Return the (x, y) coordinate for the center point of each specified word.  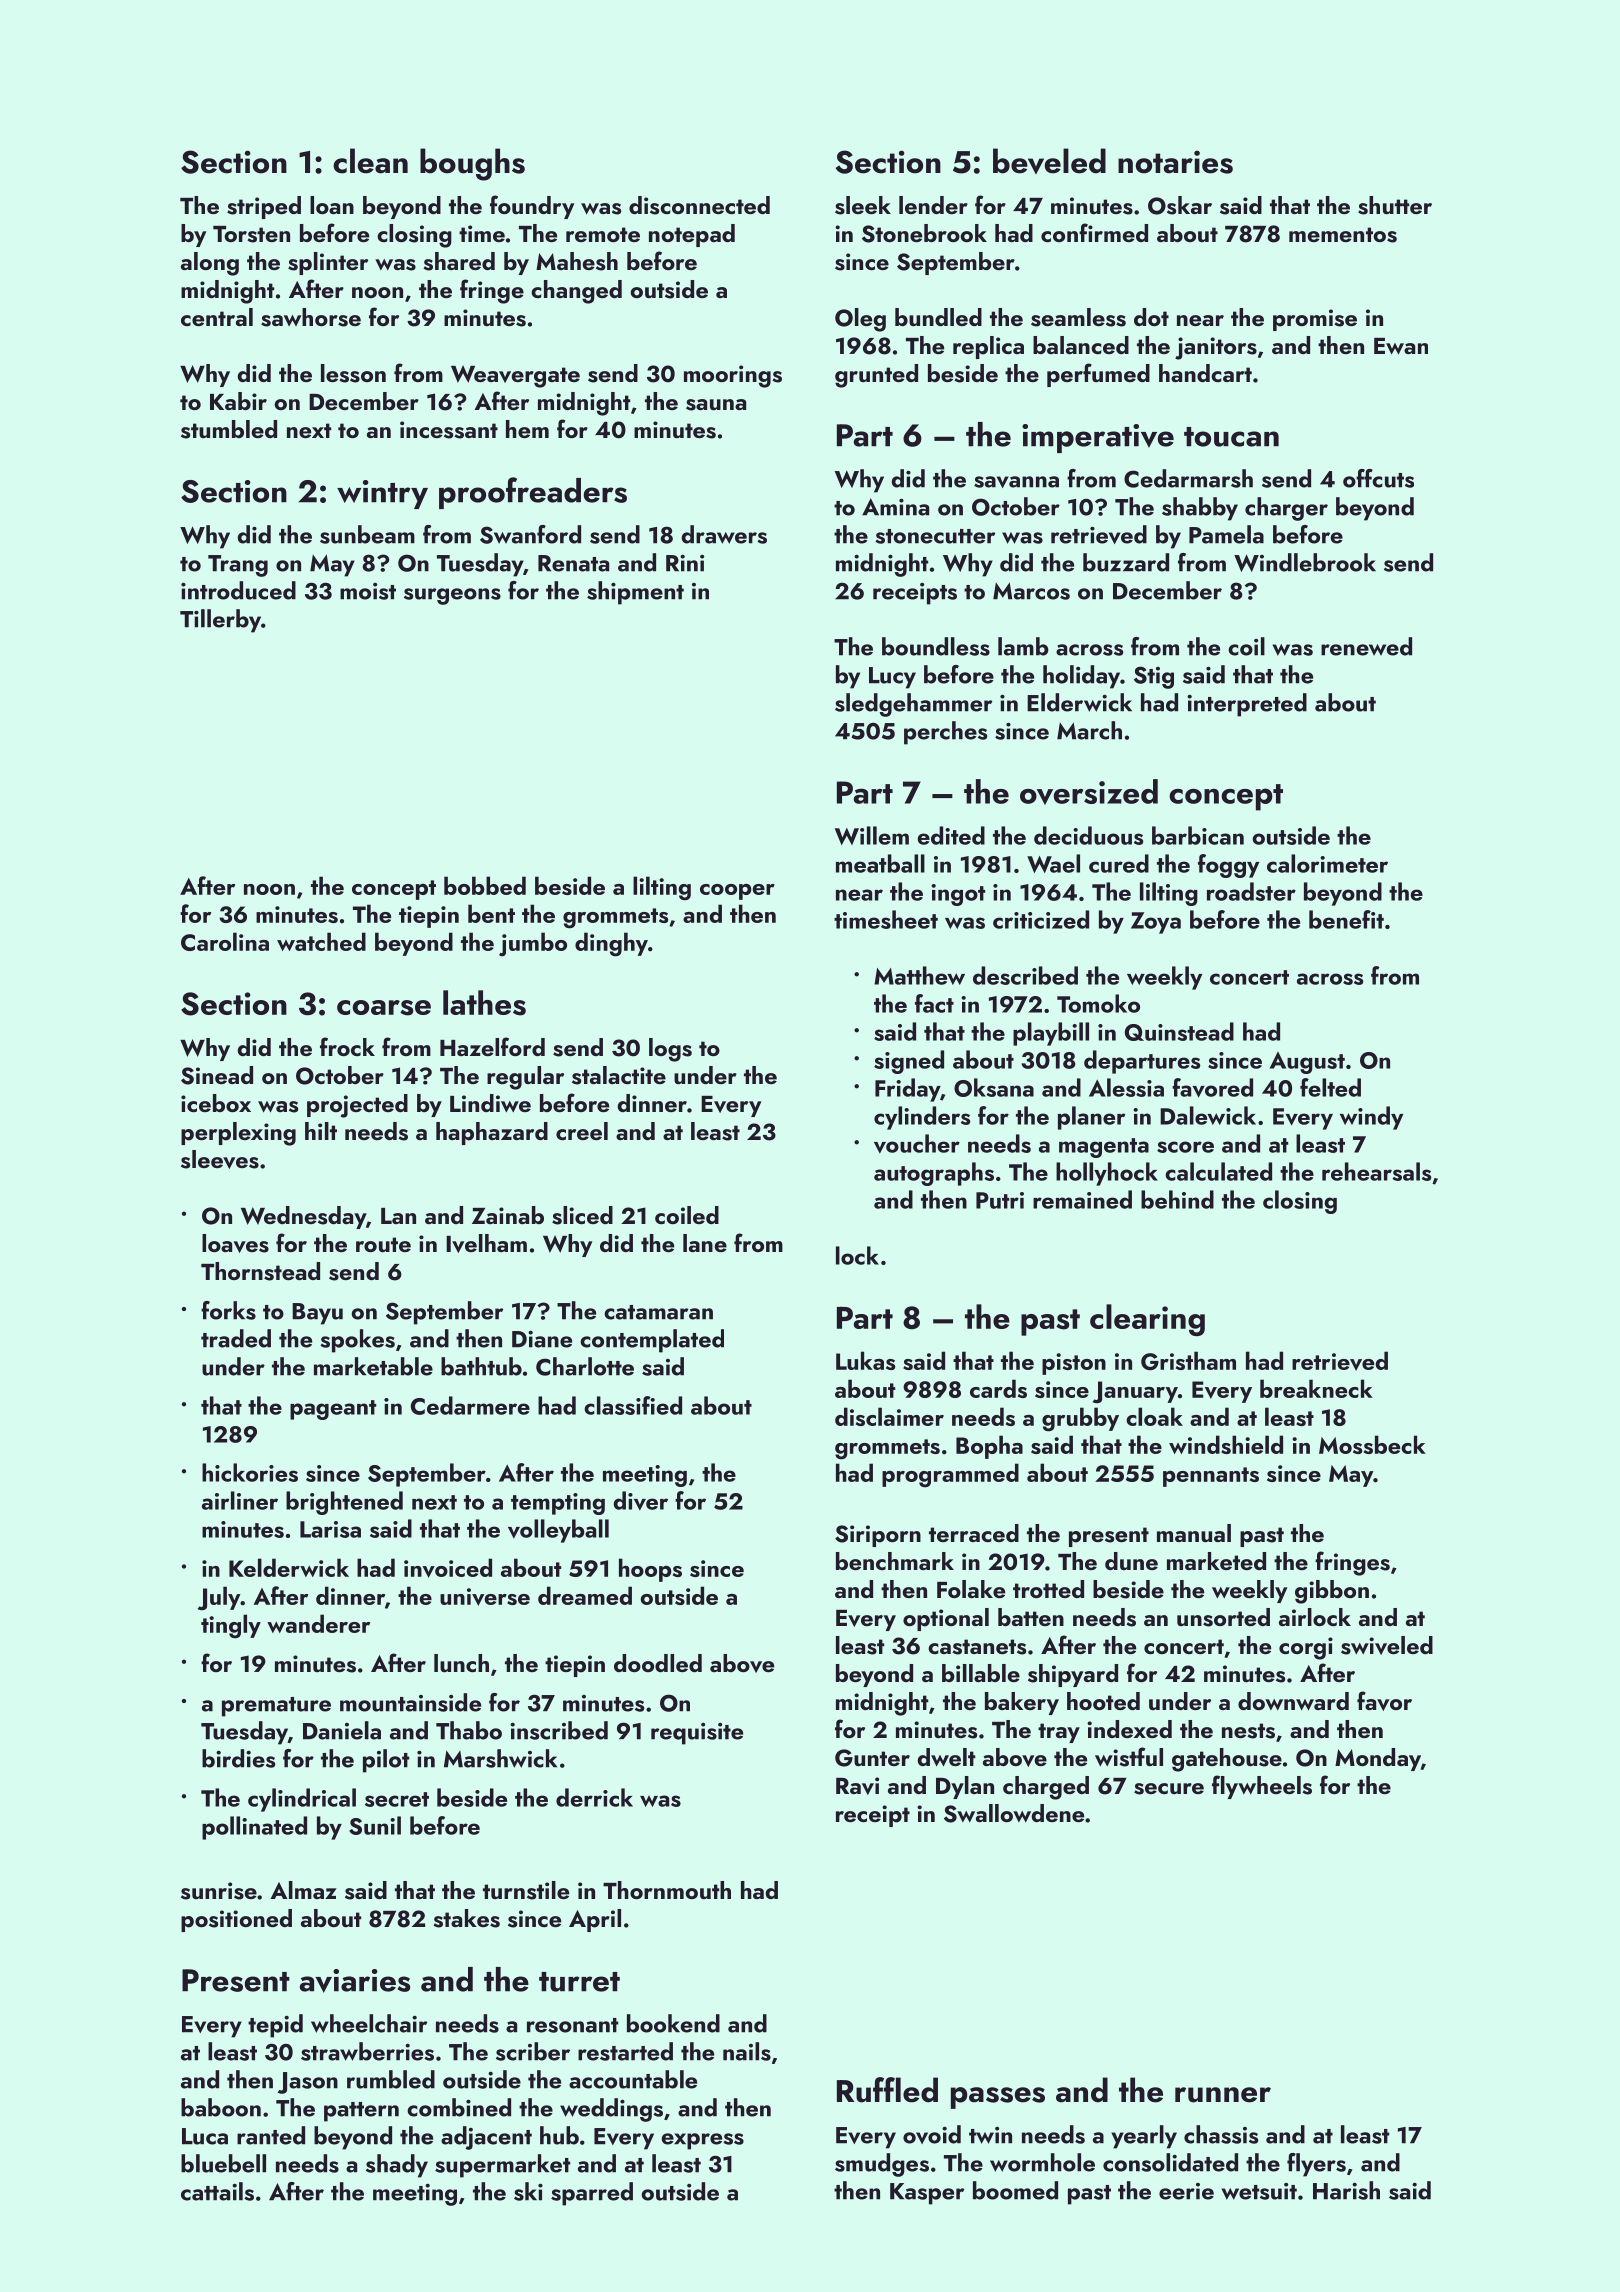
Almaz (303, 1890)
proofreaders (533, 493)
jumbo (533, 944)
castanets (977, 1647)
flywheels (1262, 1787)
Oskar (1180, 205)
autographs (934, 1174)
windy (1371, 1118)
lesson (353, 373)
